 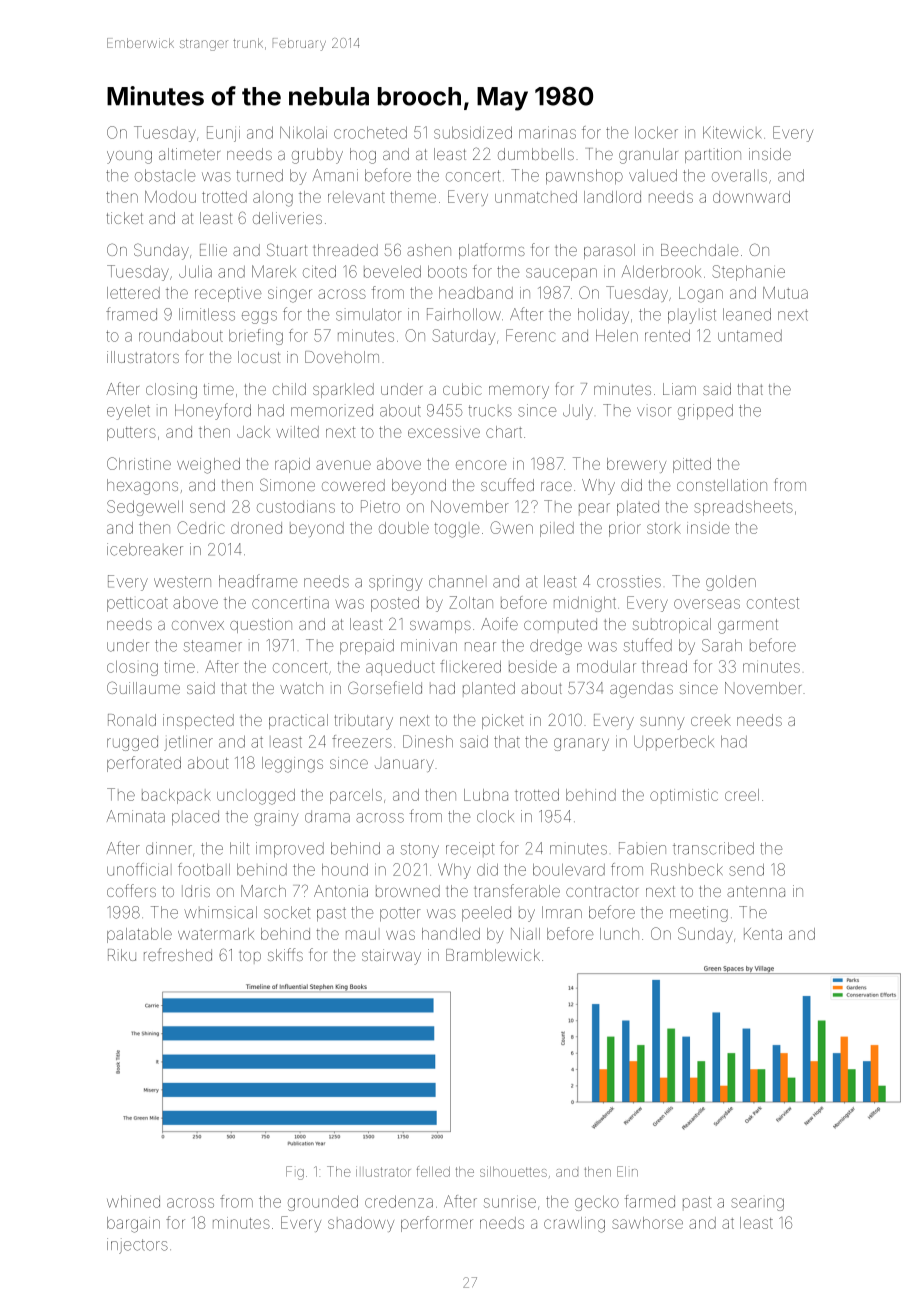 I want to click on eggs, so click(x=259, y=317).
